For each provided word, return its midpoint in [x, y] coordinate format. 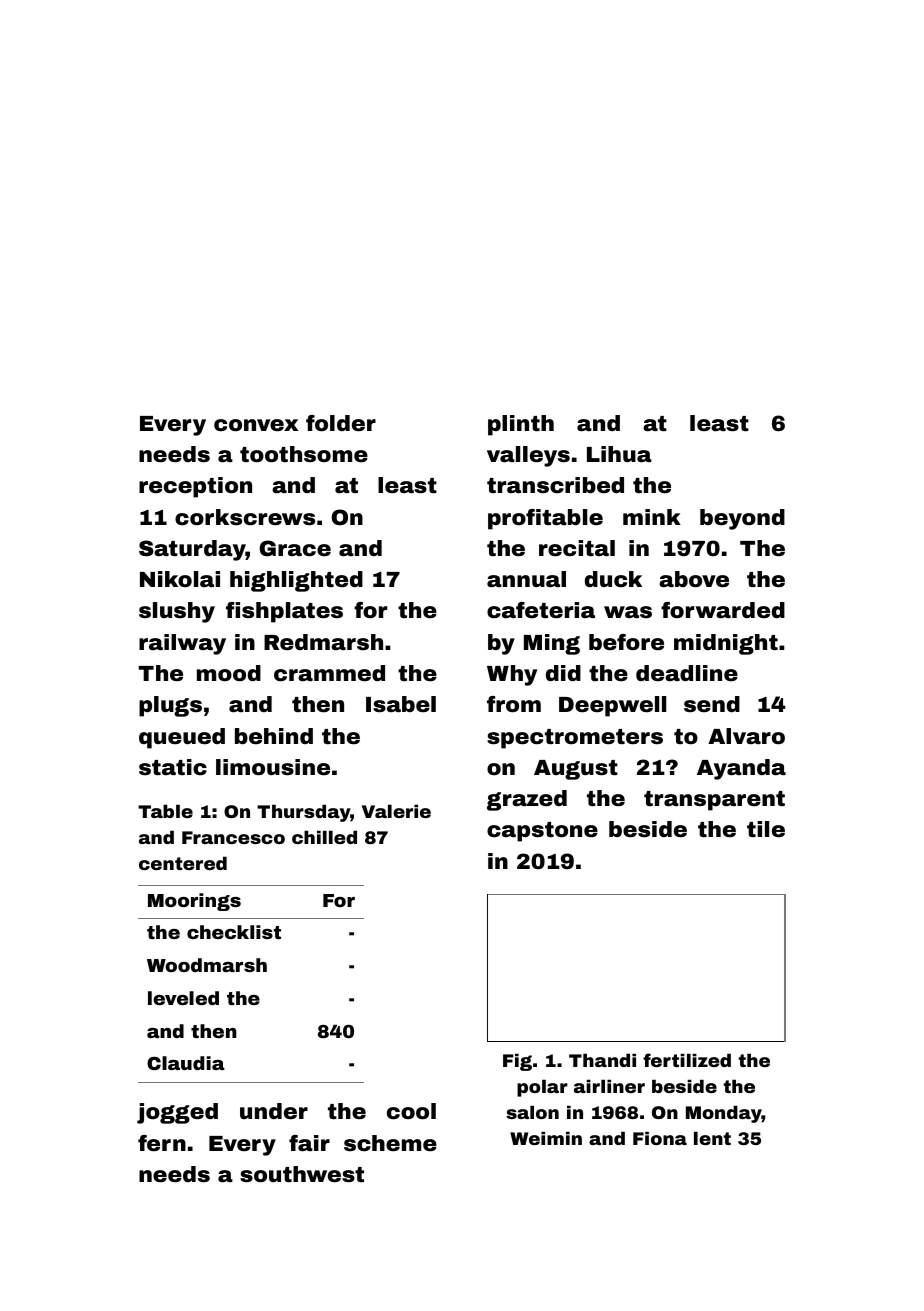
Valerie [396, 811]
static [173, 767]
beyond [742, 519]
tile [766, 829]
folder [341, 423]
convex [256, 425]
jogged [177, 1113]
